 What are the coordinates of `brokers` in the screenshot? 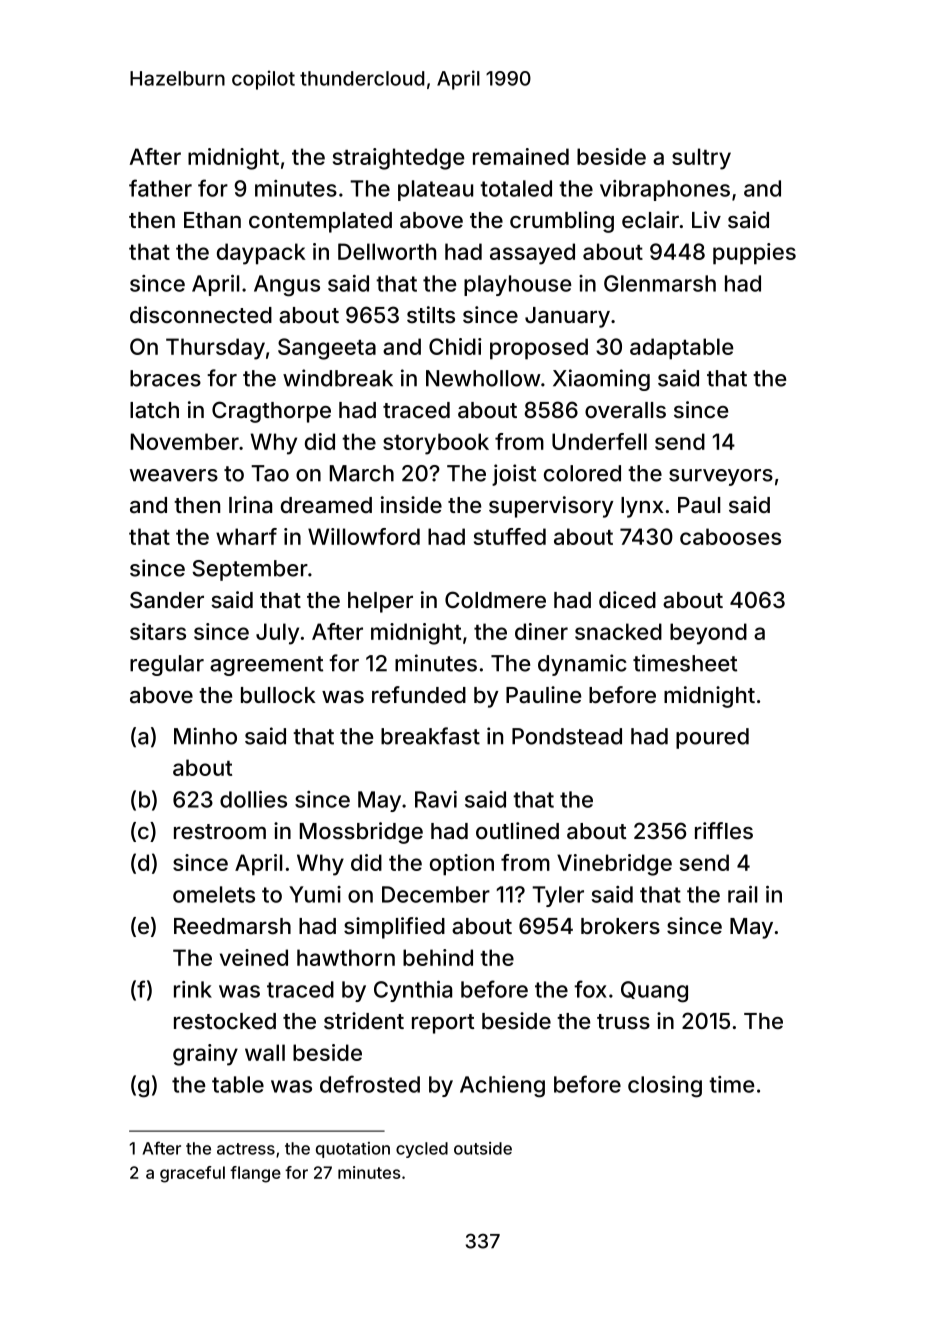 It's located at (620, 926).
